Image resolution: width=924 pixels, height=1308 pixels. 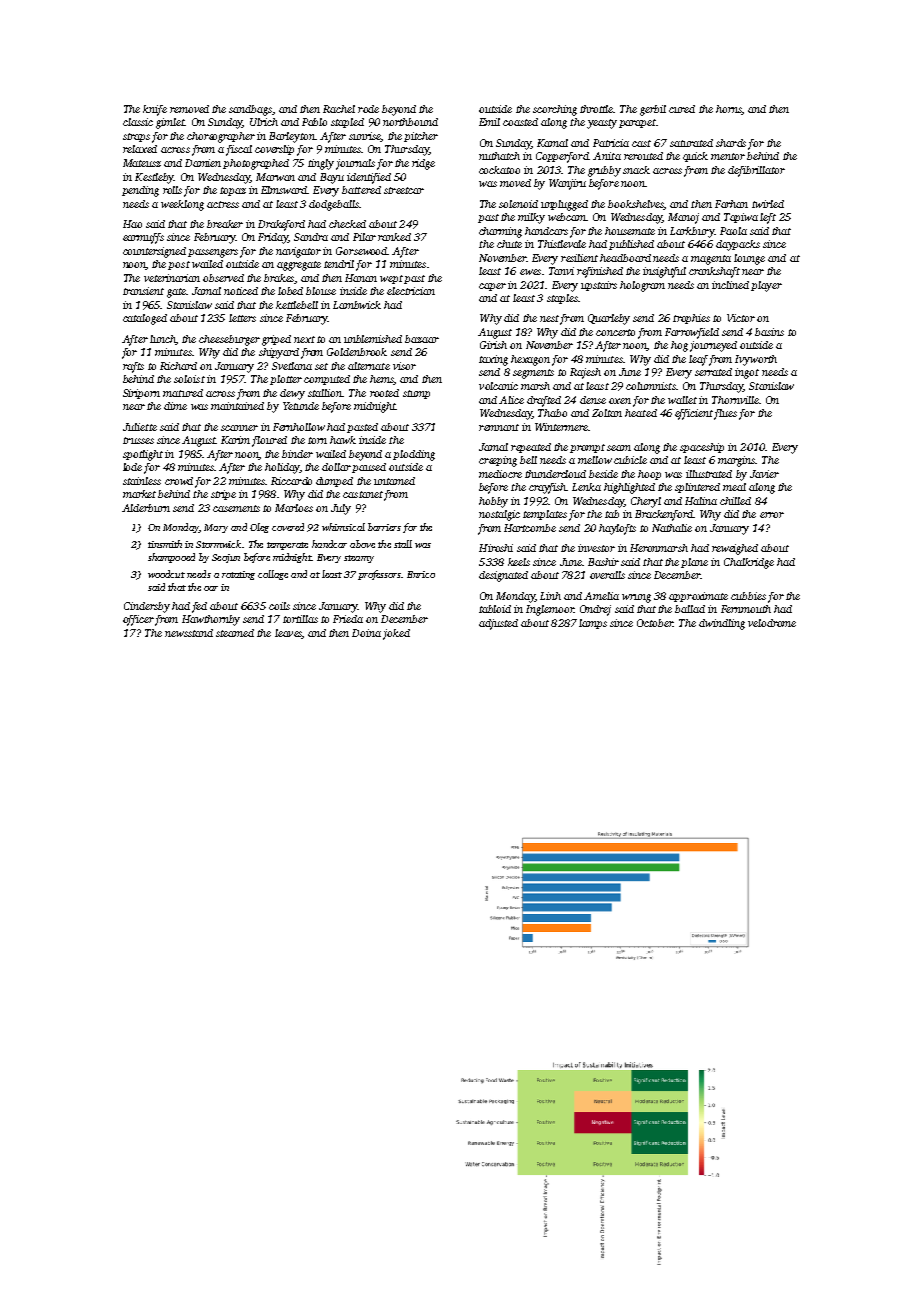 What do you see at coordinates (679, 346) in the document?
I see `hog` at bounding box center [679, 346].
